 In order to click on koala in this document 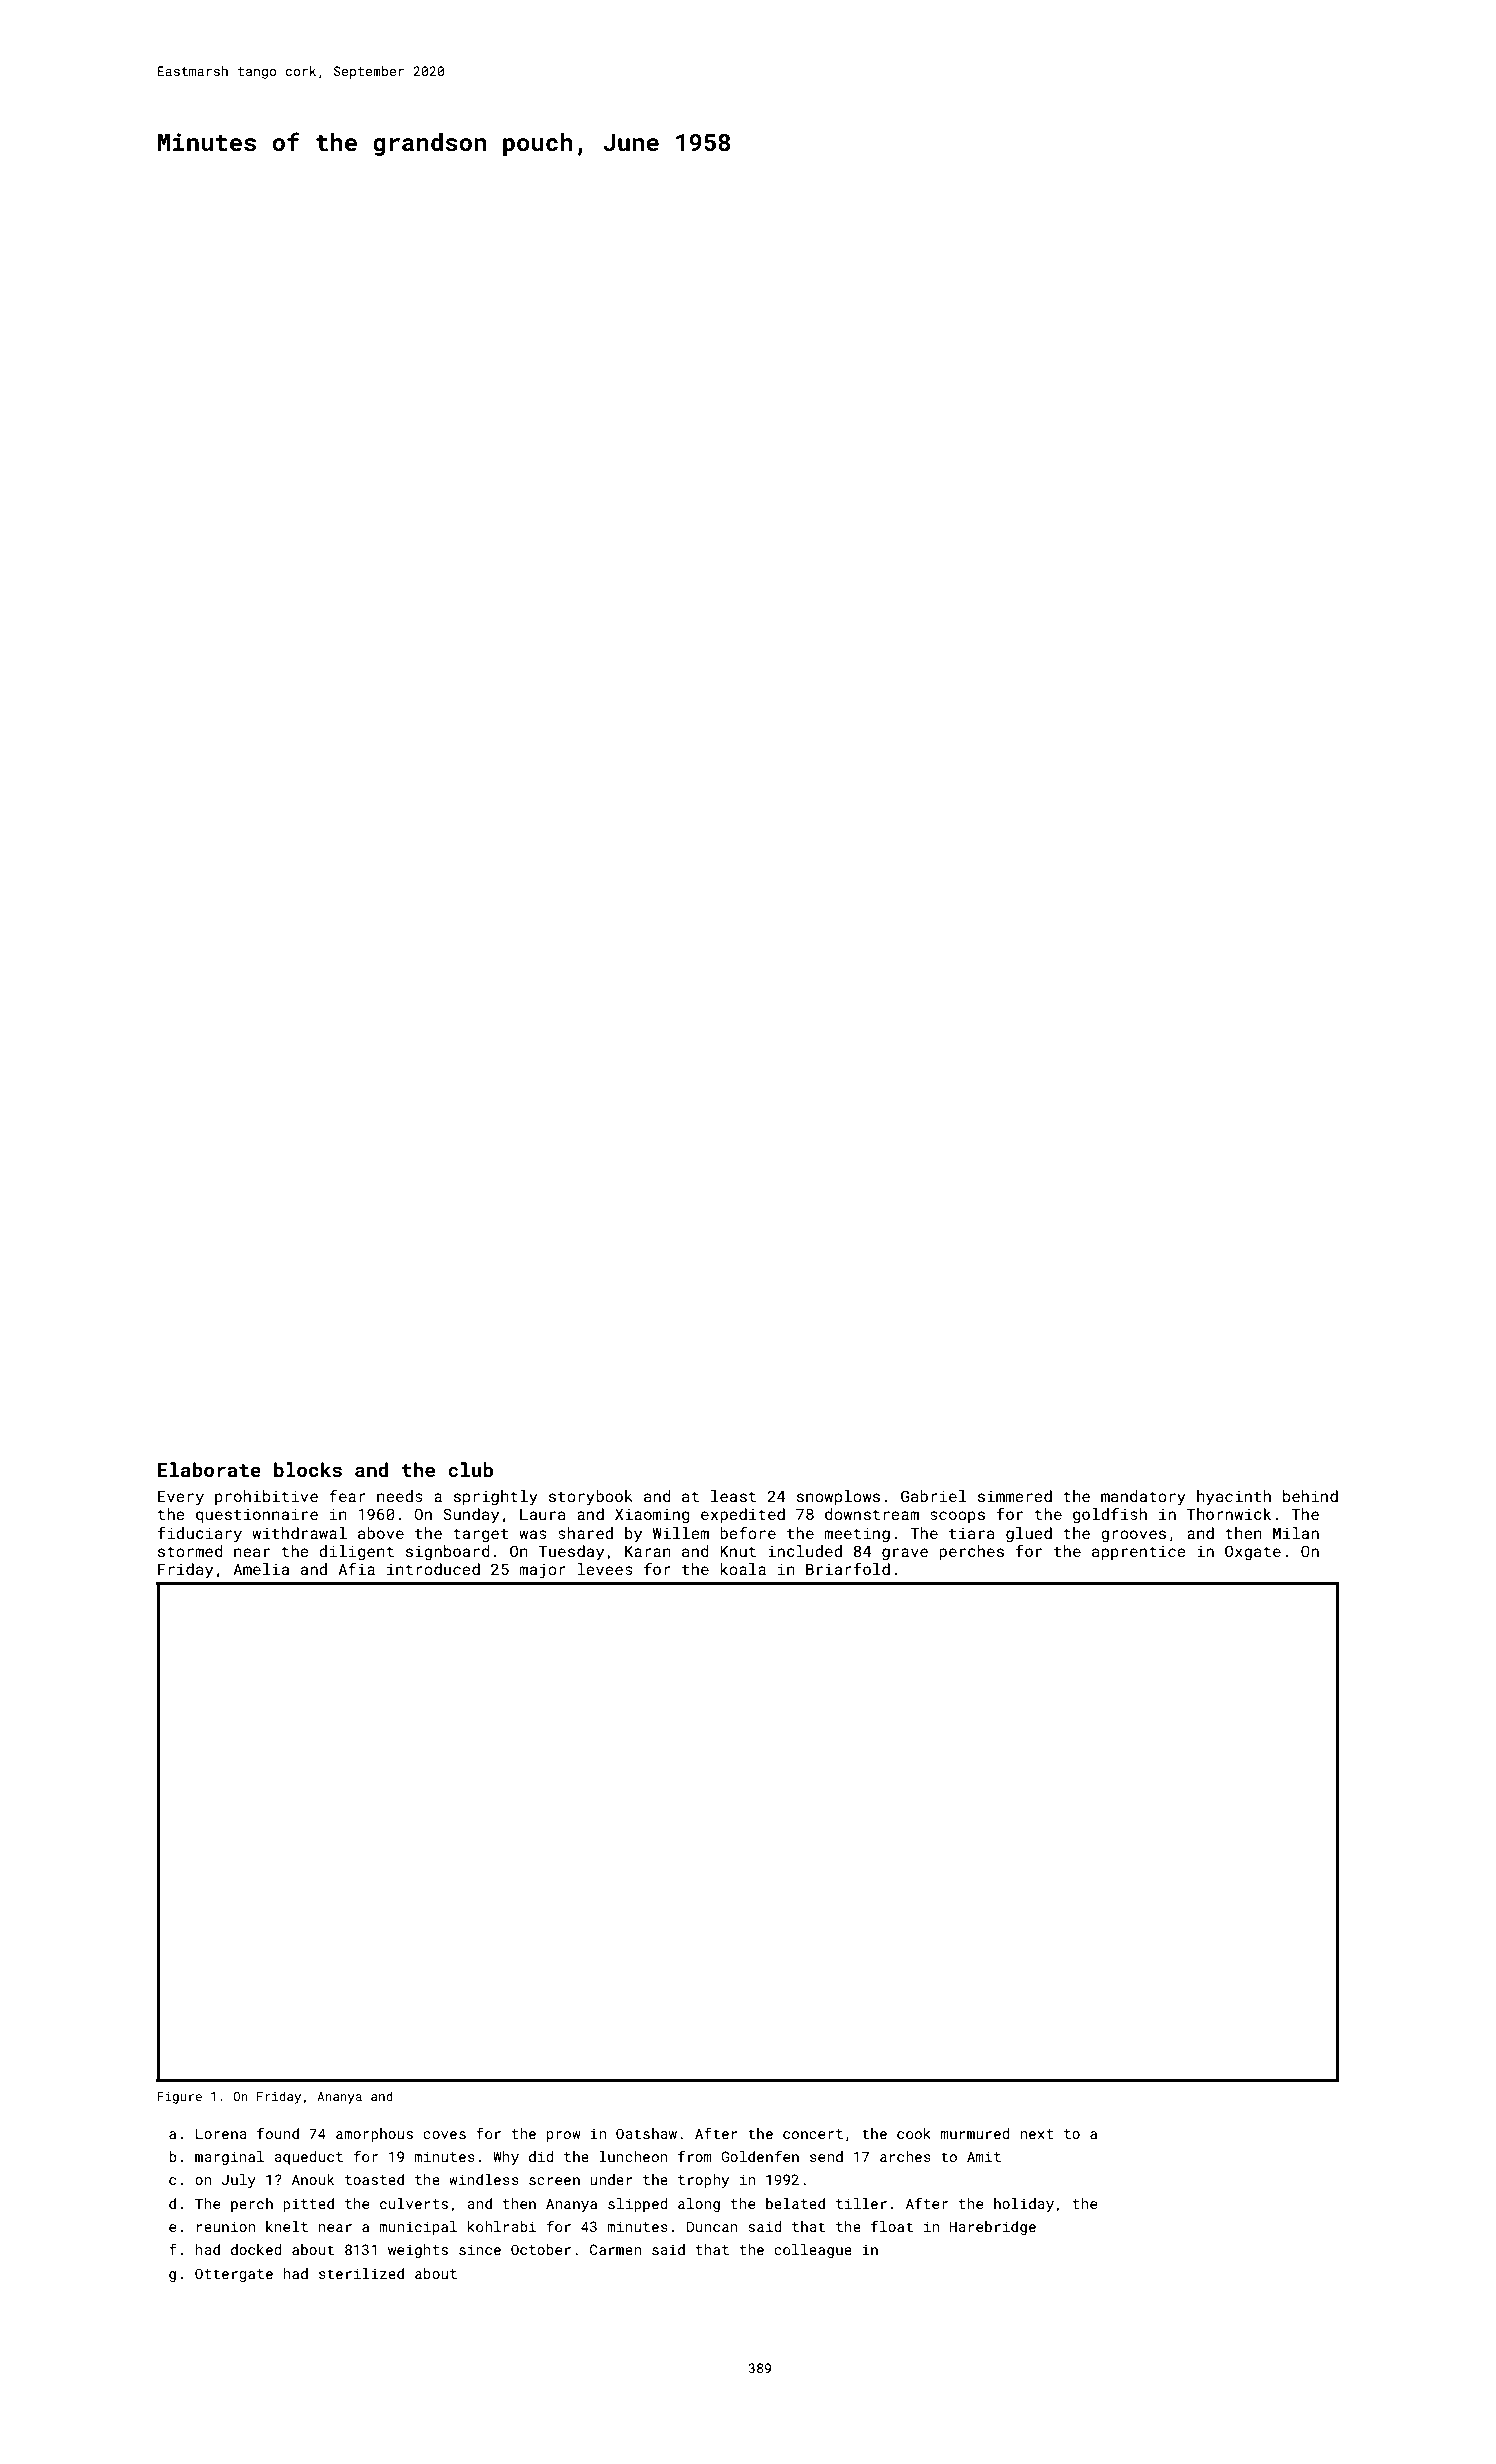, I will do `click(743, 1569)`.
